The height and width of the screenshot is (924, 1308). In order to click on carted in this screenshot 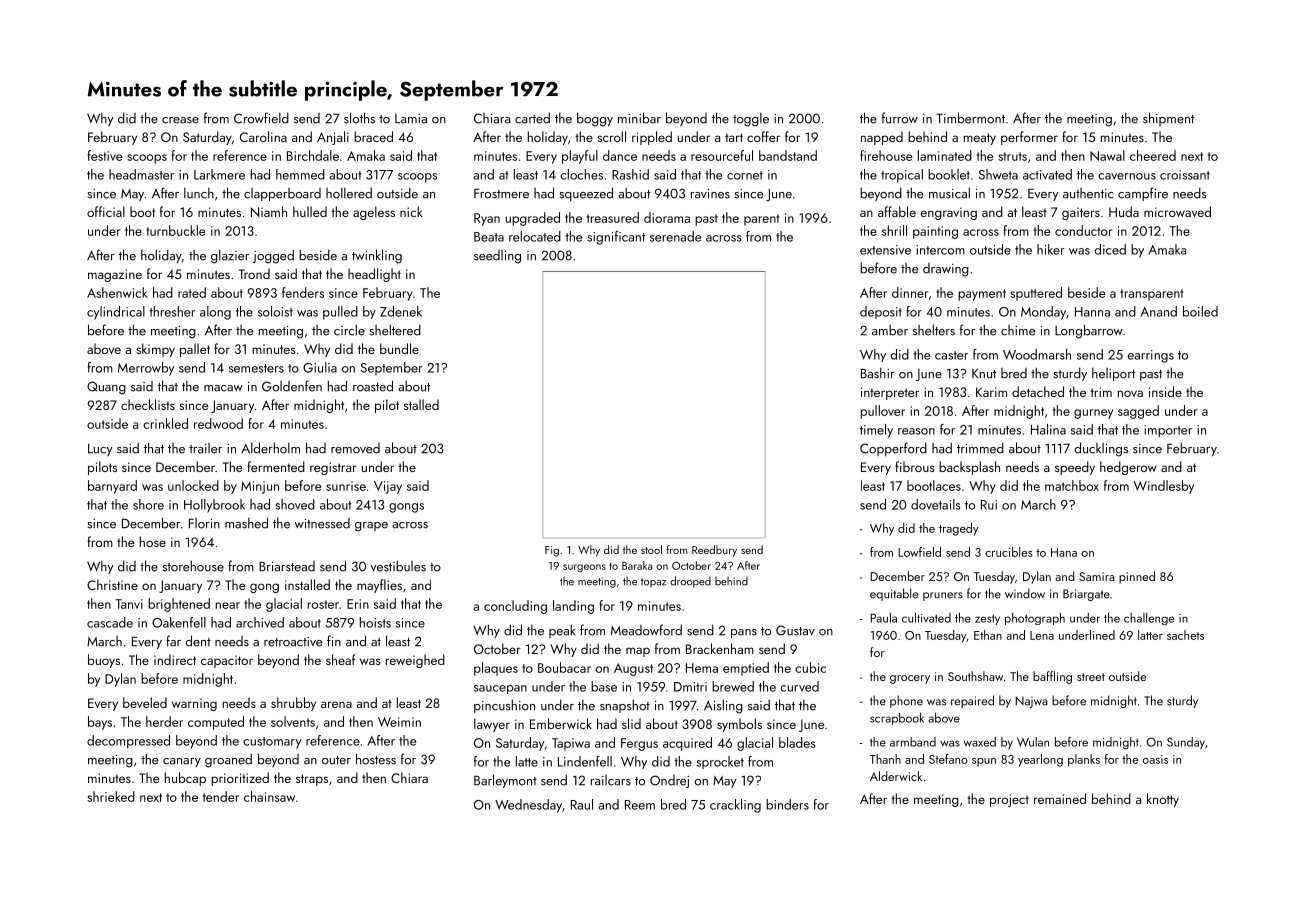, I will do `click(532, 118)`.
